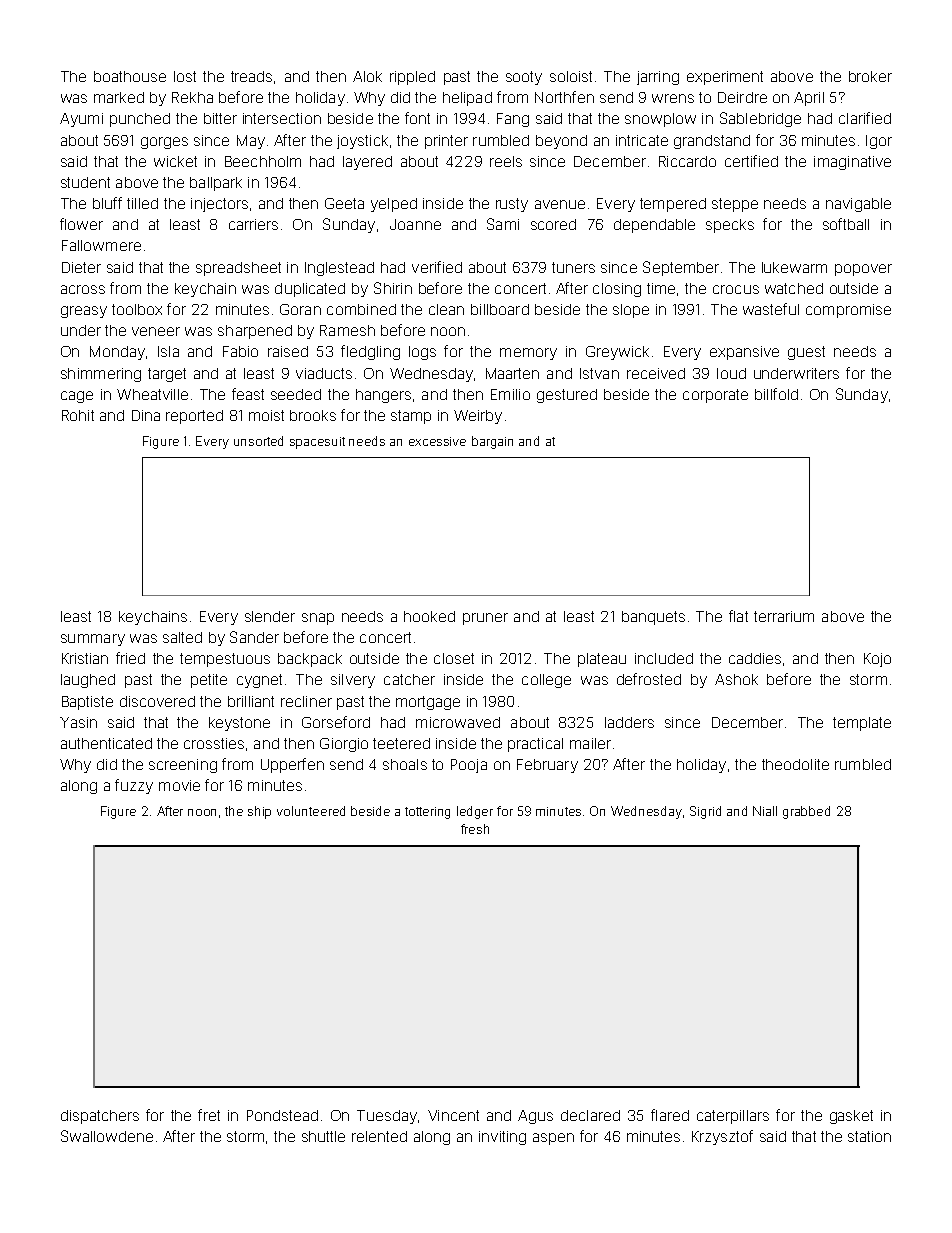 This screenshot has height=1233, width=952. Describe the element at coordinates (458, 722) in the screenshot. I see `microwaved` at that location.
